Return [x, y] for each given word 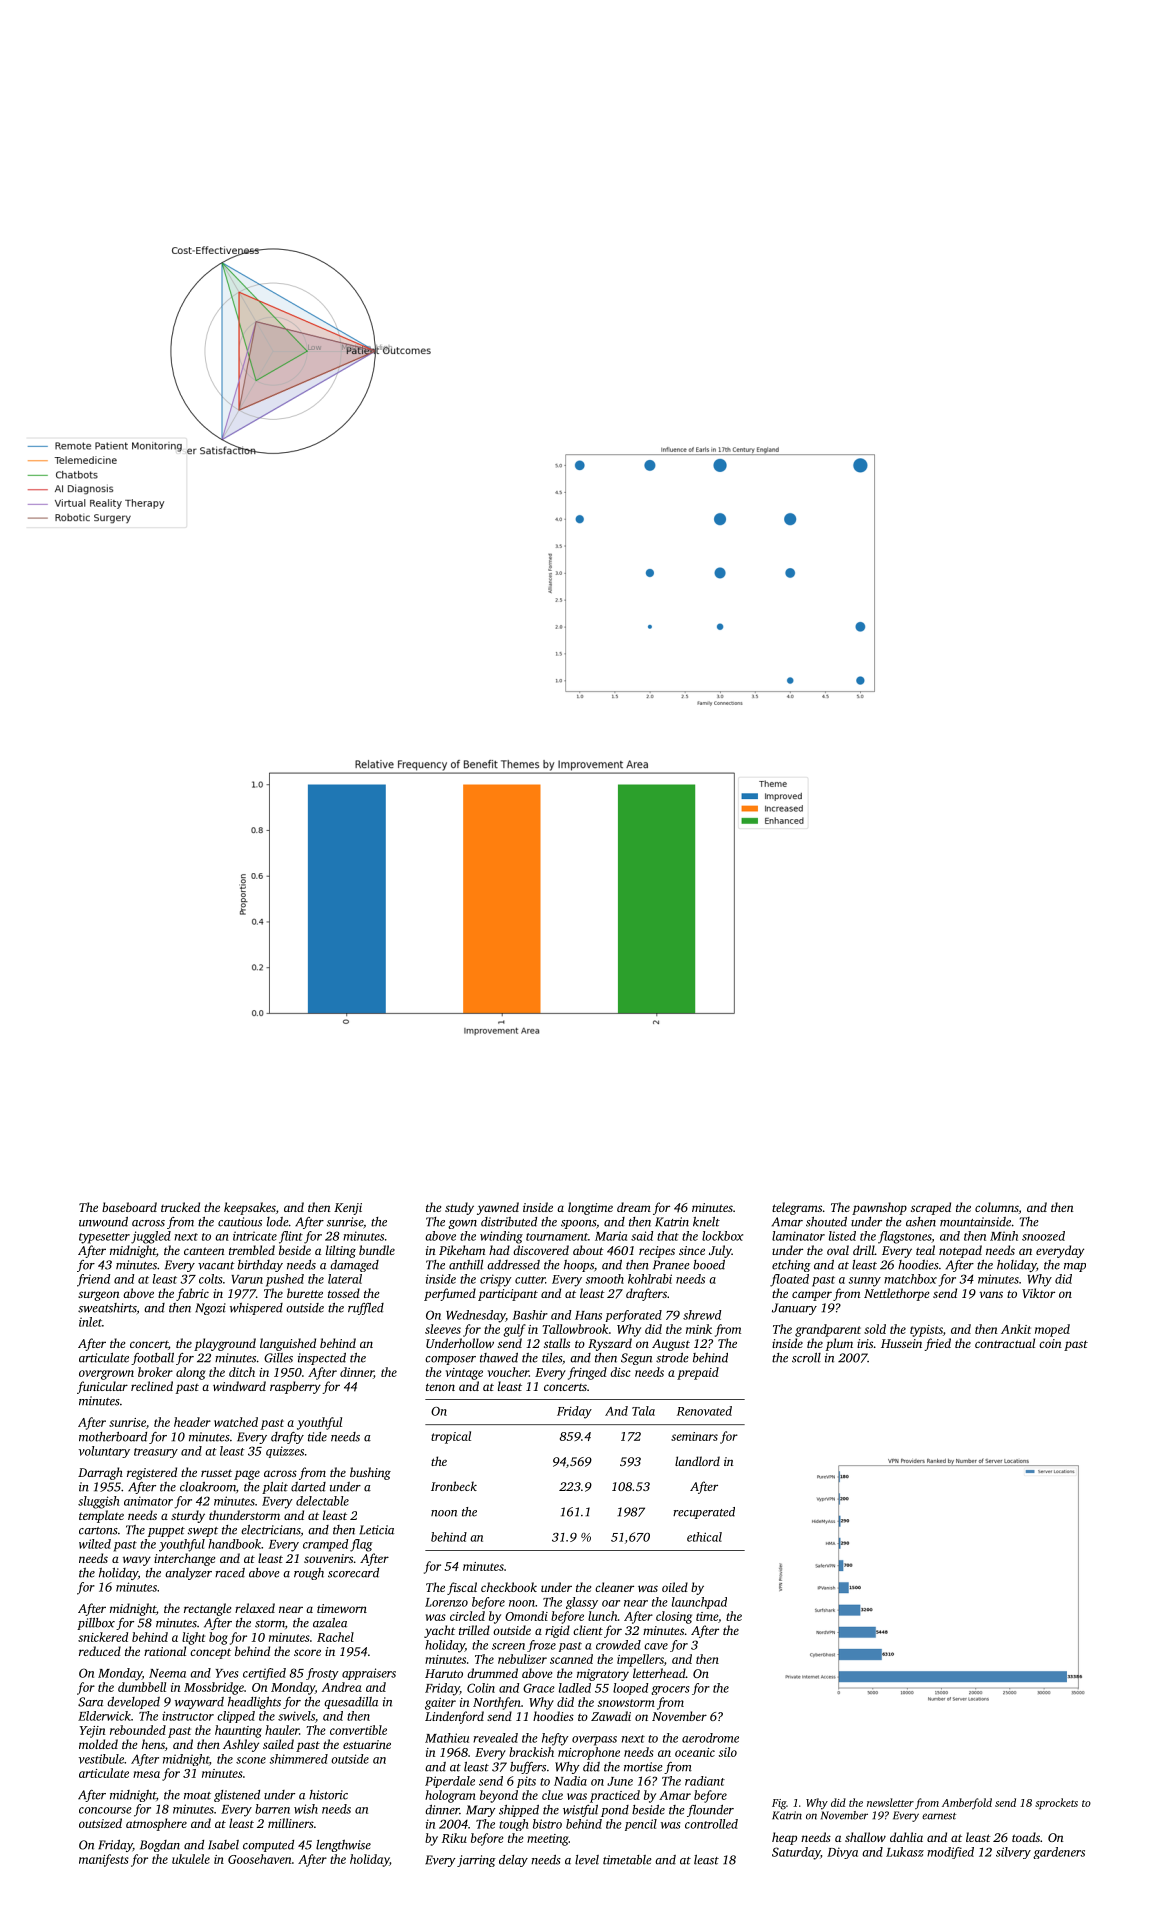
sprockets [1056, 1803]
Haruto [444, 1673]
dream [634, 1207]
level [587, 1860]
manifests [104, 1860]
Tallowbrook [575, 1329]
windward [239, 1386]
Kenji [348, 1209]
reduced [100, 1651]
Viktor [1038, 1293]
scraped [931, 1208]
